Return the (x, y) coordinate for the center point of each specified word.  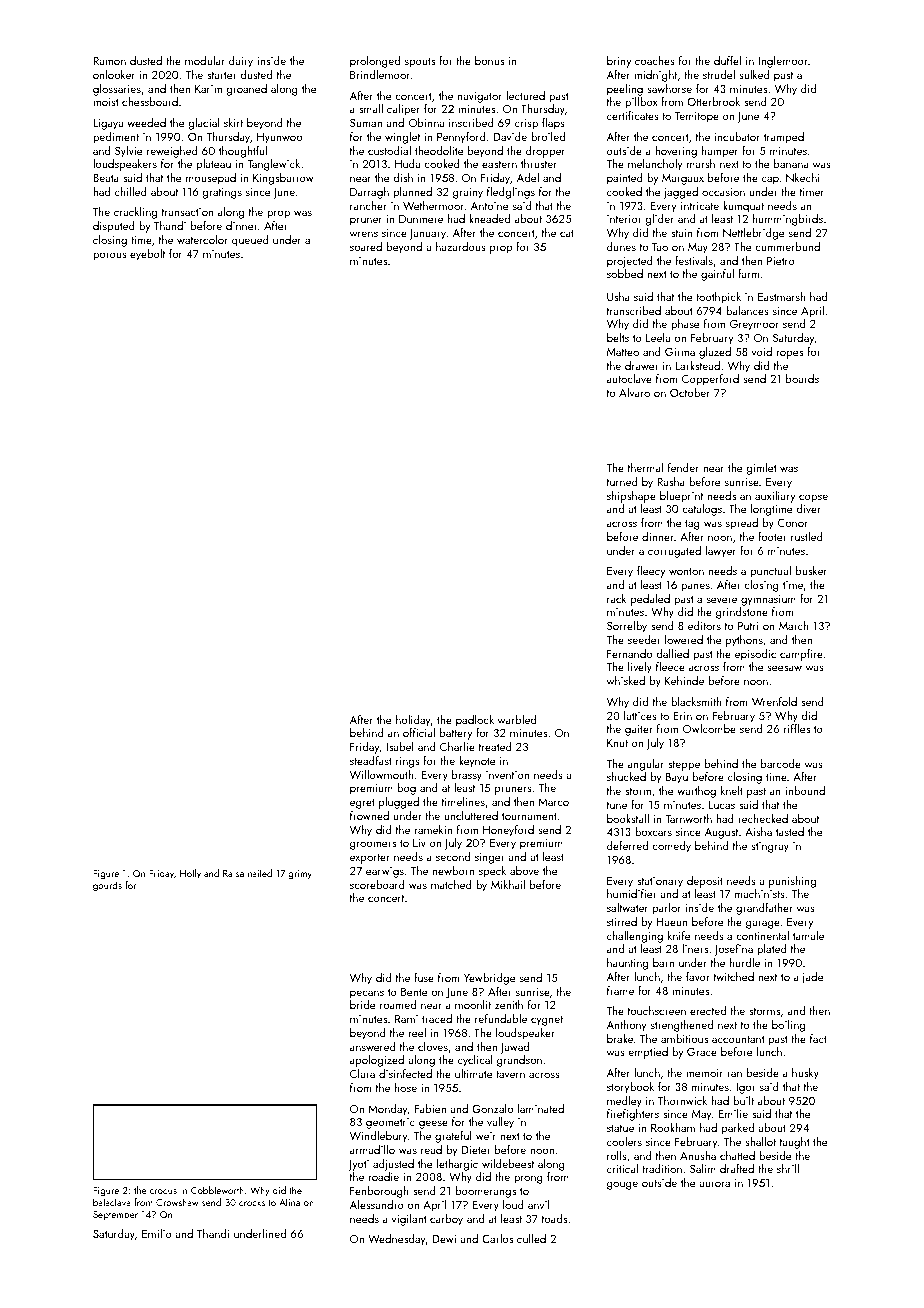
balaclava (112, 1202)
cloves (433, 1046)
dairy (241, 62)
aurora (714, 1184)
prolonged (375, 62)
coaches (655, 60)
